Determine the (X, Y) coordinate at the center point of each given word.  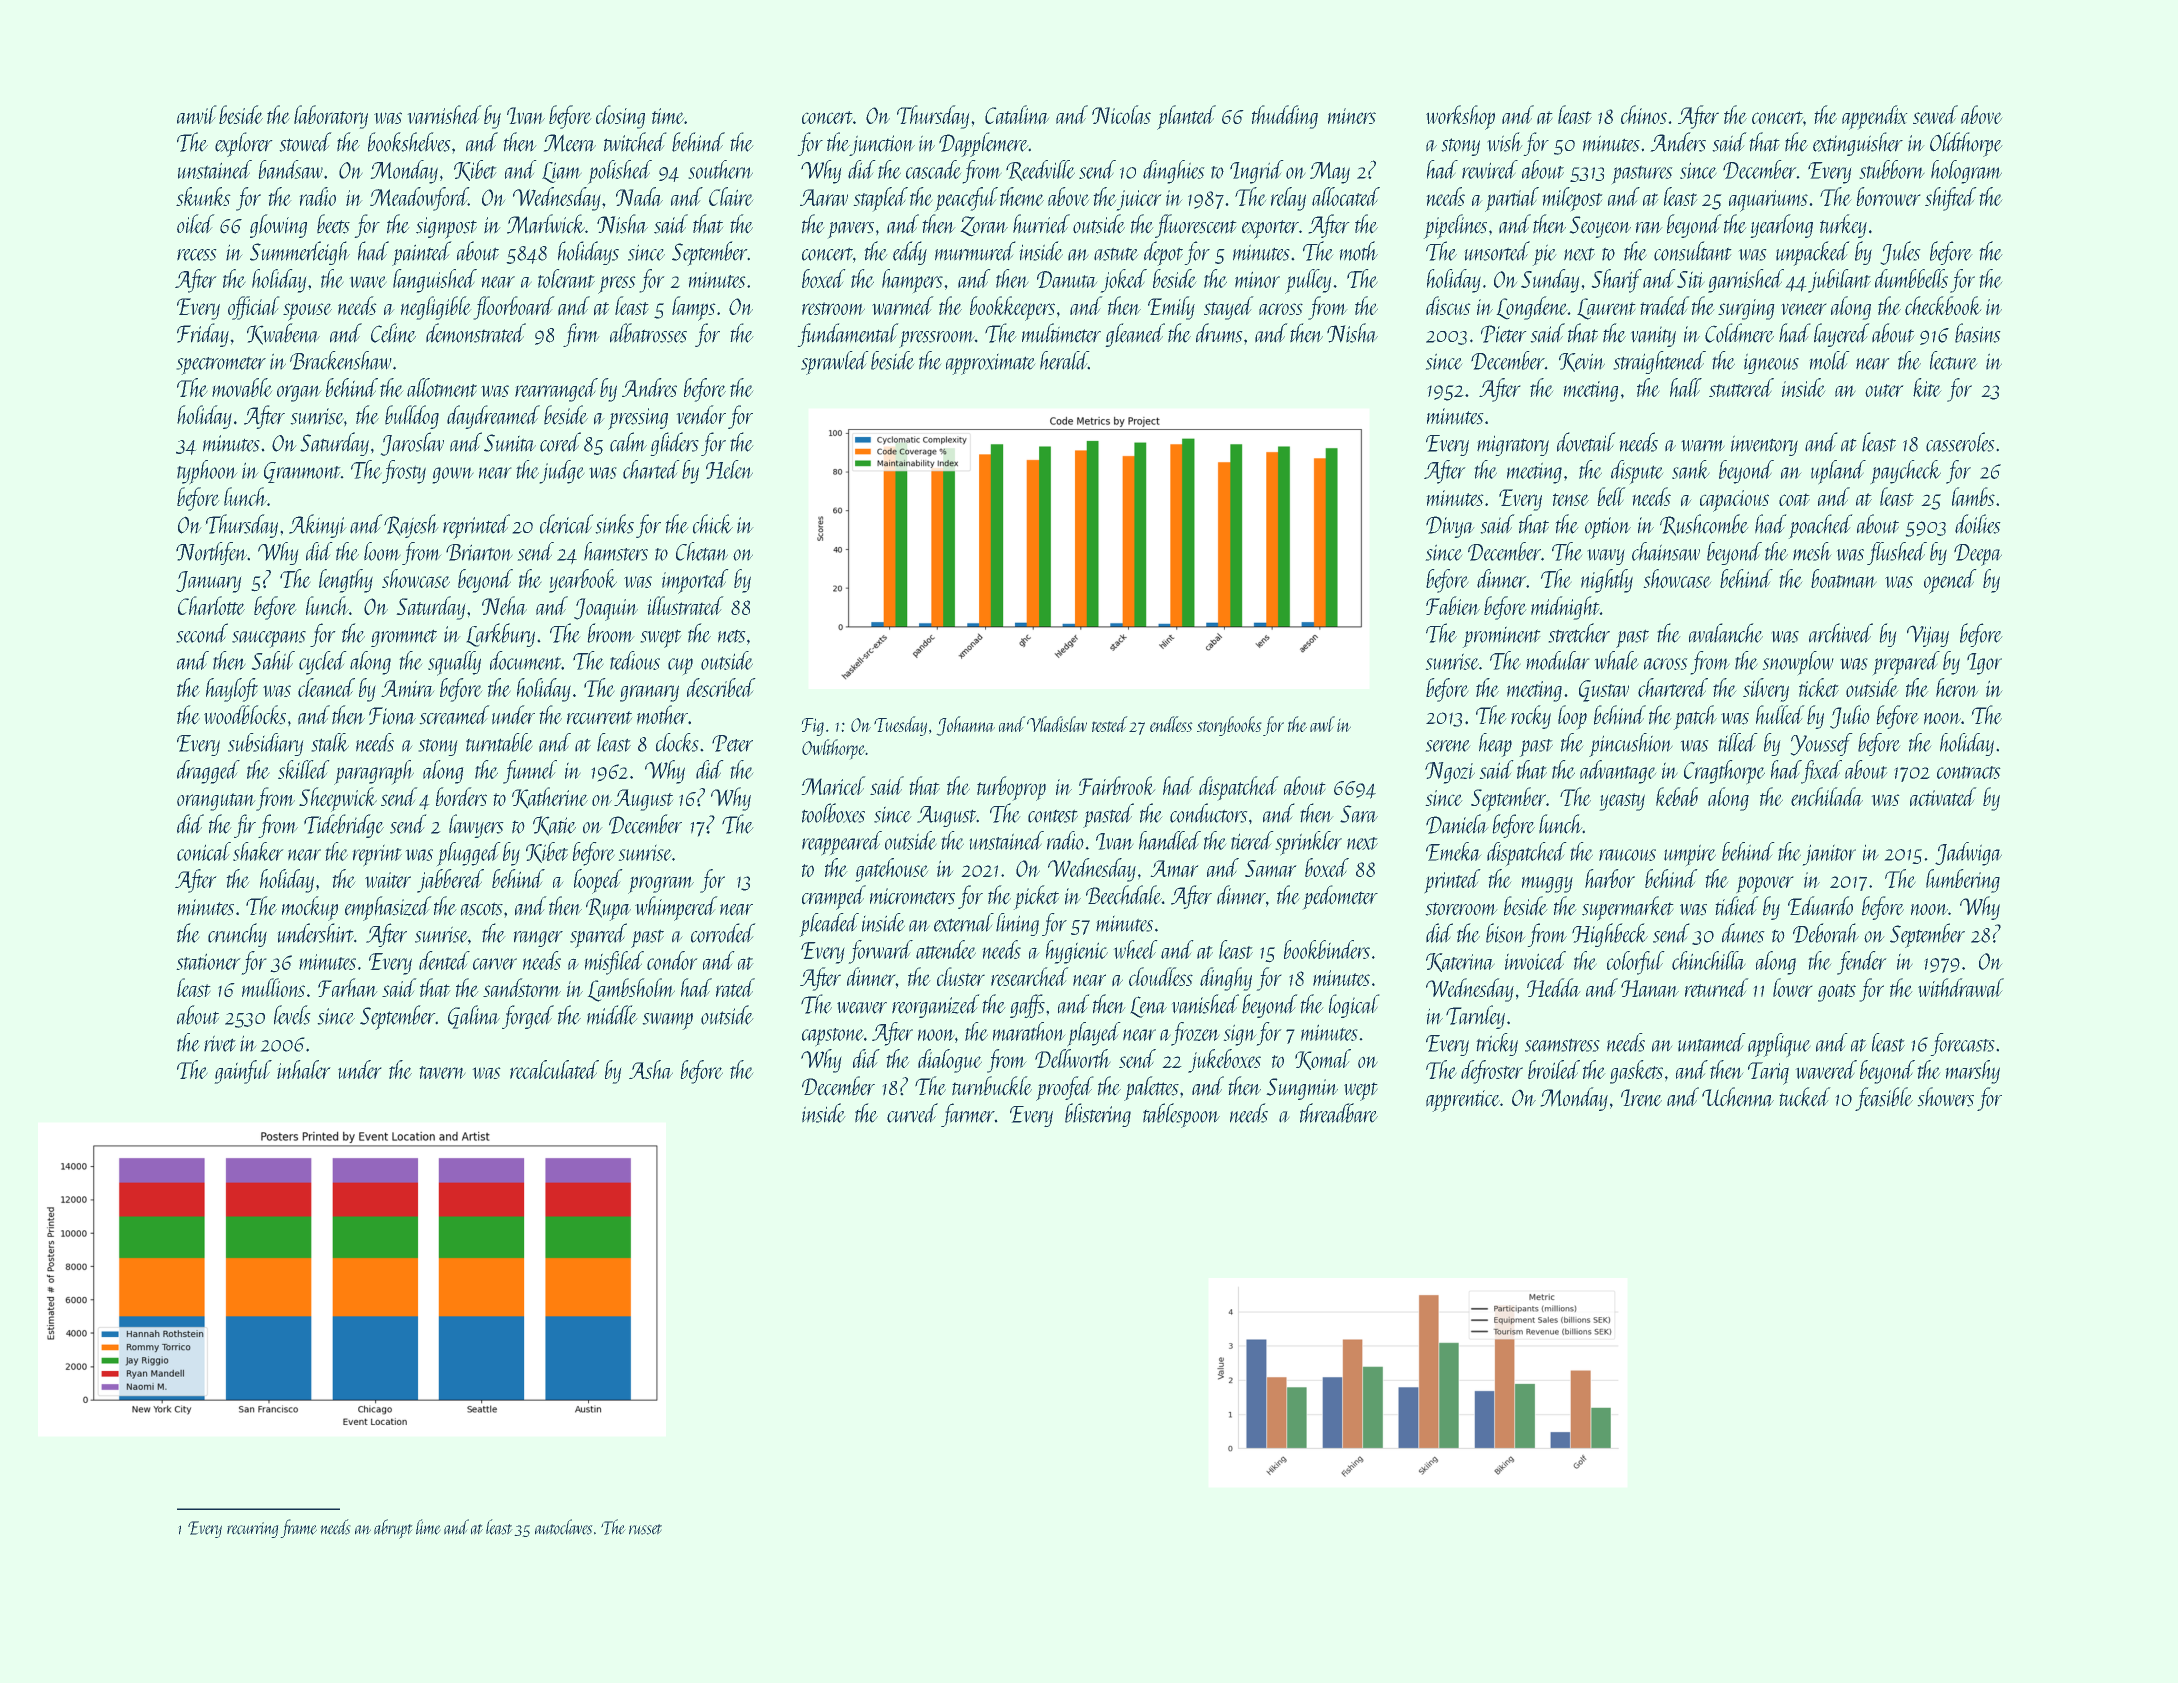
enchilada (1827, 796)
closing (620, 117)
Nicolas (1121, 114)
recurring (253, 1530)
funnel (530, 772)
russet (645, 1529)
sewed (1935, 114)
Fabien (1453, 605)
